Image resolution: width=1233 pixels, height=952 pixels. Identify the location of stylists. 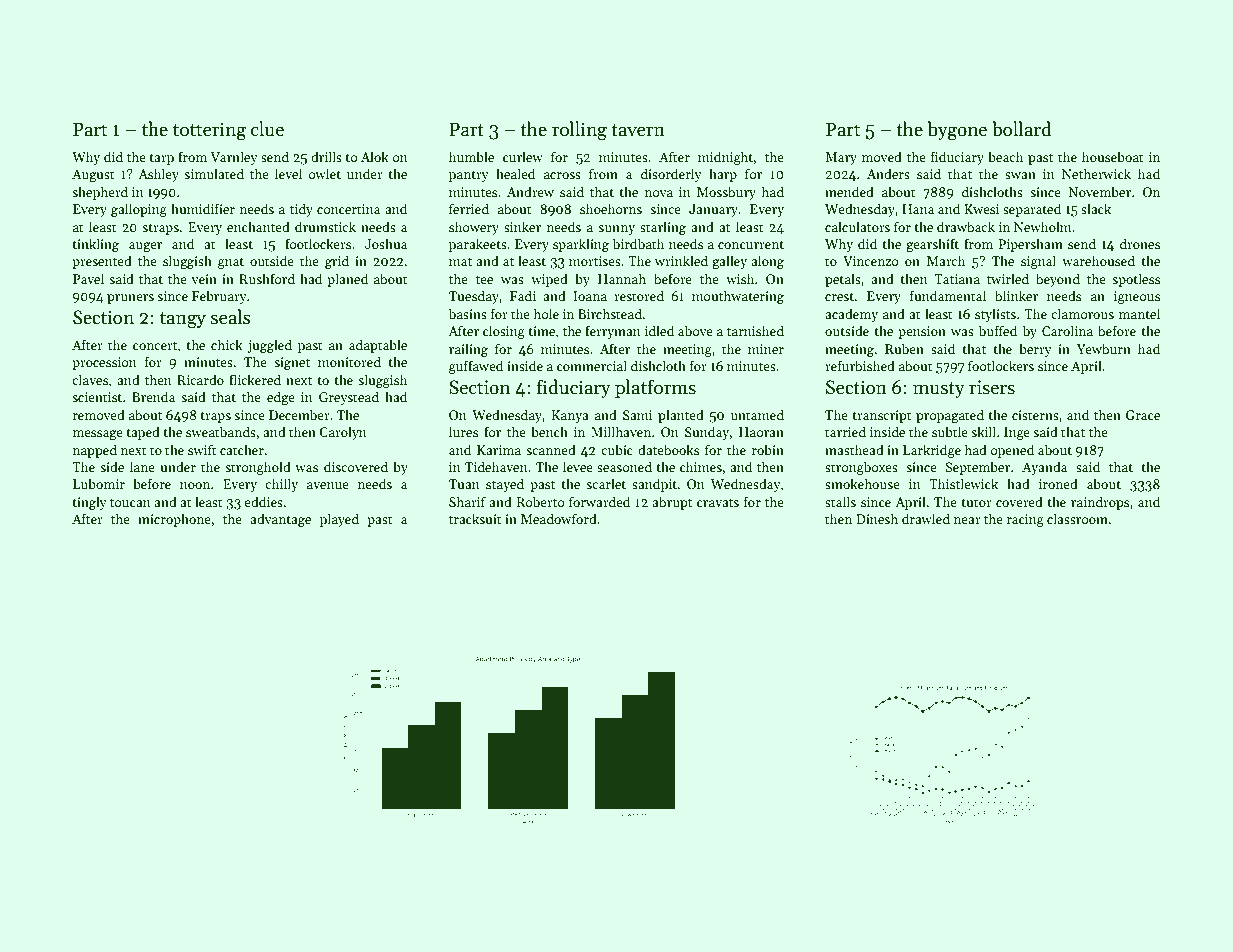
(995, 315).
